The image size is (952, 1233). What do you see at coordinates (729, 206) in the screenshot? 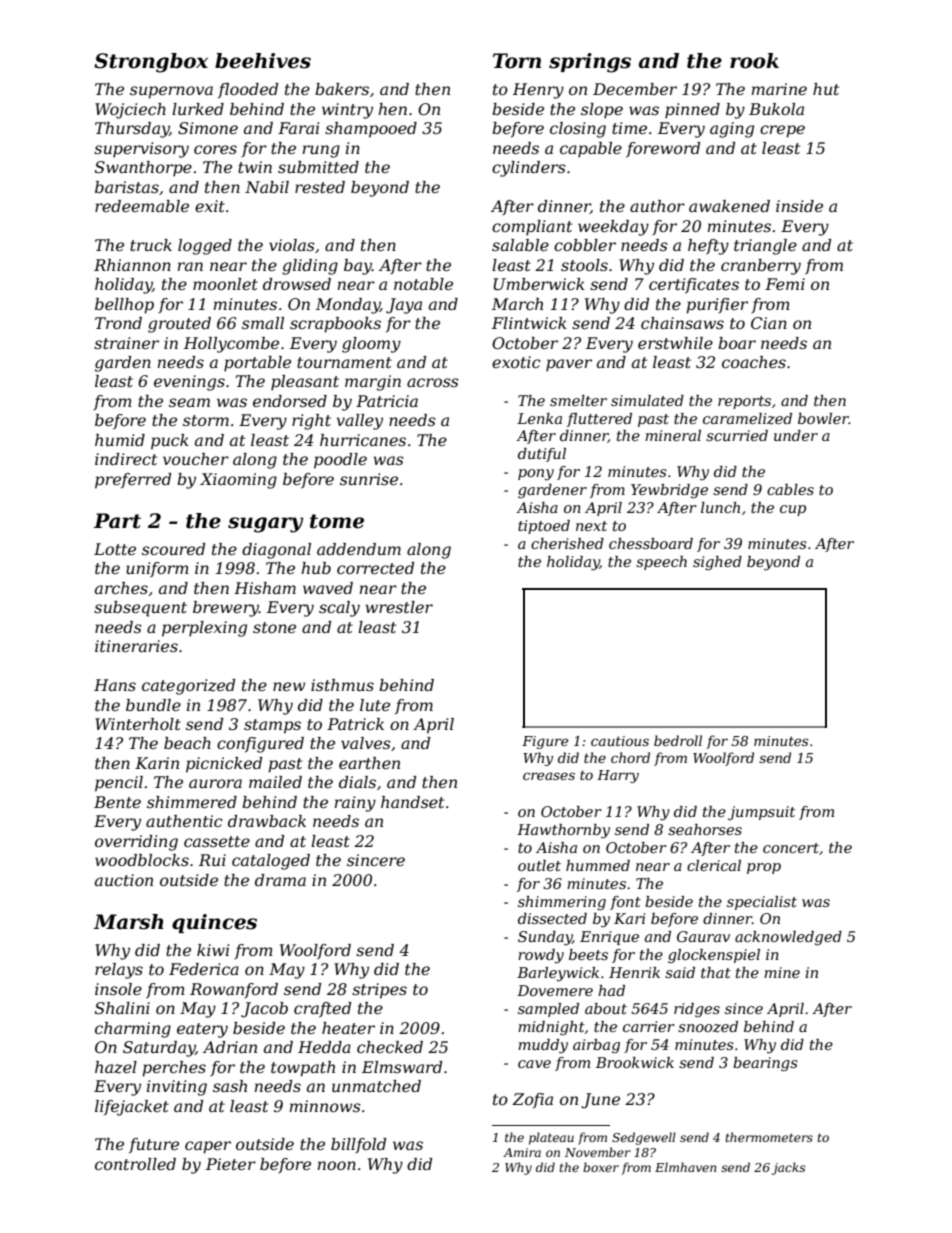
I see `awakened` at bounding box center [729, 206].
